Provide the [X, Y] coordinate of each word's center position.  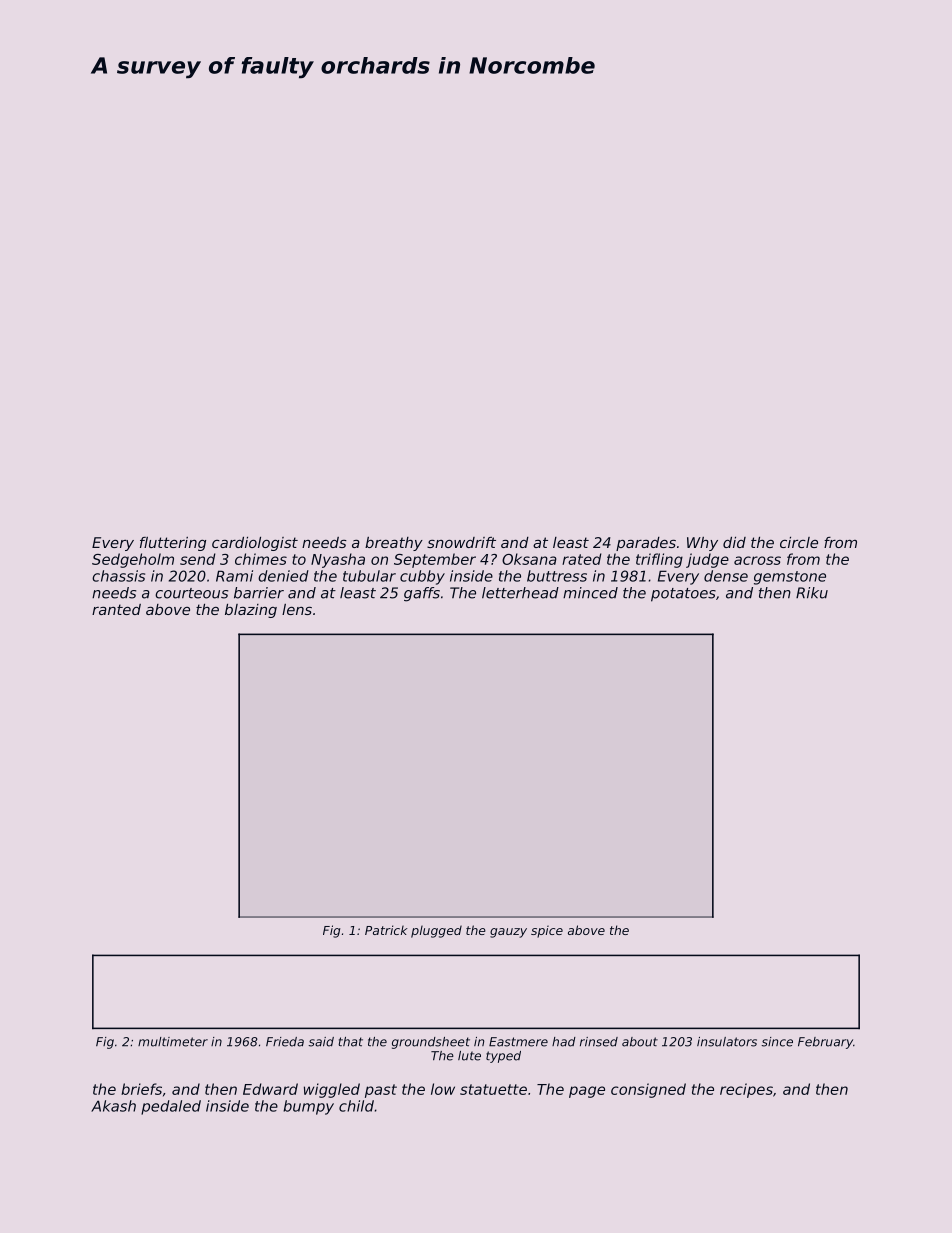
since [777, 1042]
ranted [116, 609]
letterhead [520, 593]
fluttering [173, 544]
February [825, 1043]
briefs [141, 1089]
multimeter [173, 1042]
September [435, 560]
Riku [812, 593]
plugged [436, 931]
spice [547, 931]
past [381, 1091]
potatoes [683, 595]
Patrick [386, 930]
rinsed [599, 1042]
